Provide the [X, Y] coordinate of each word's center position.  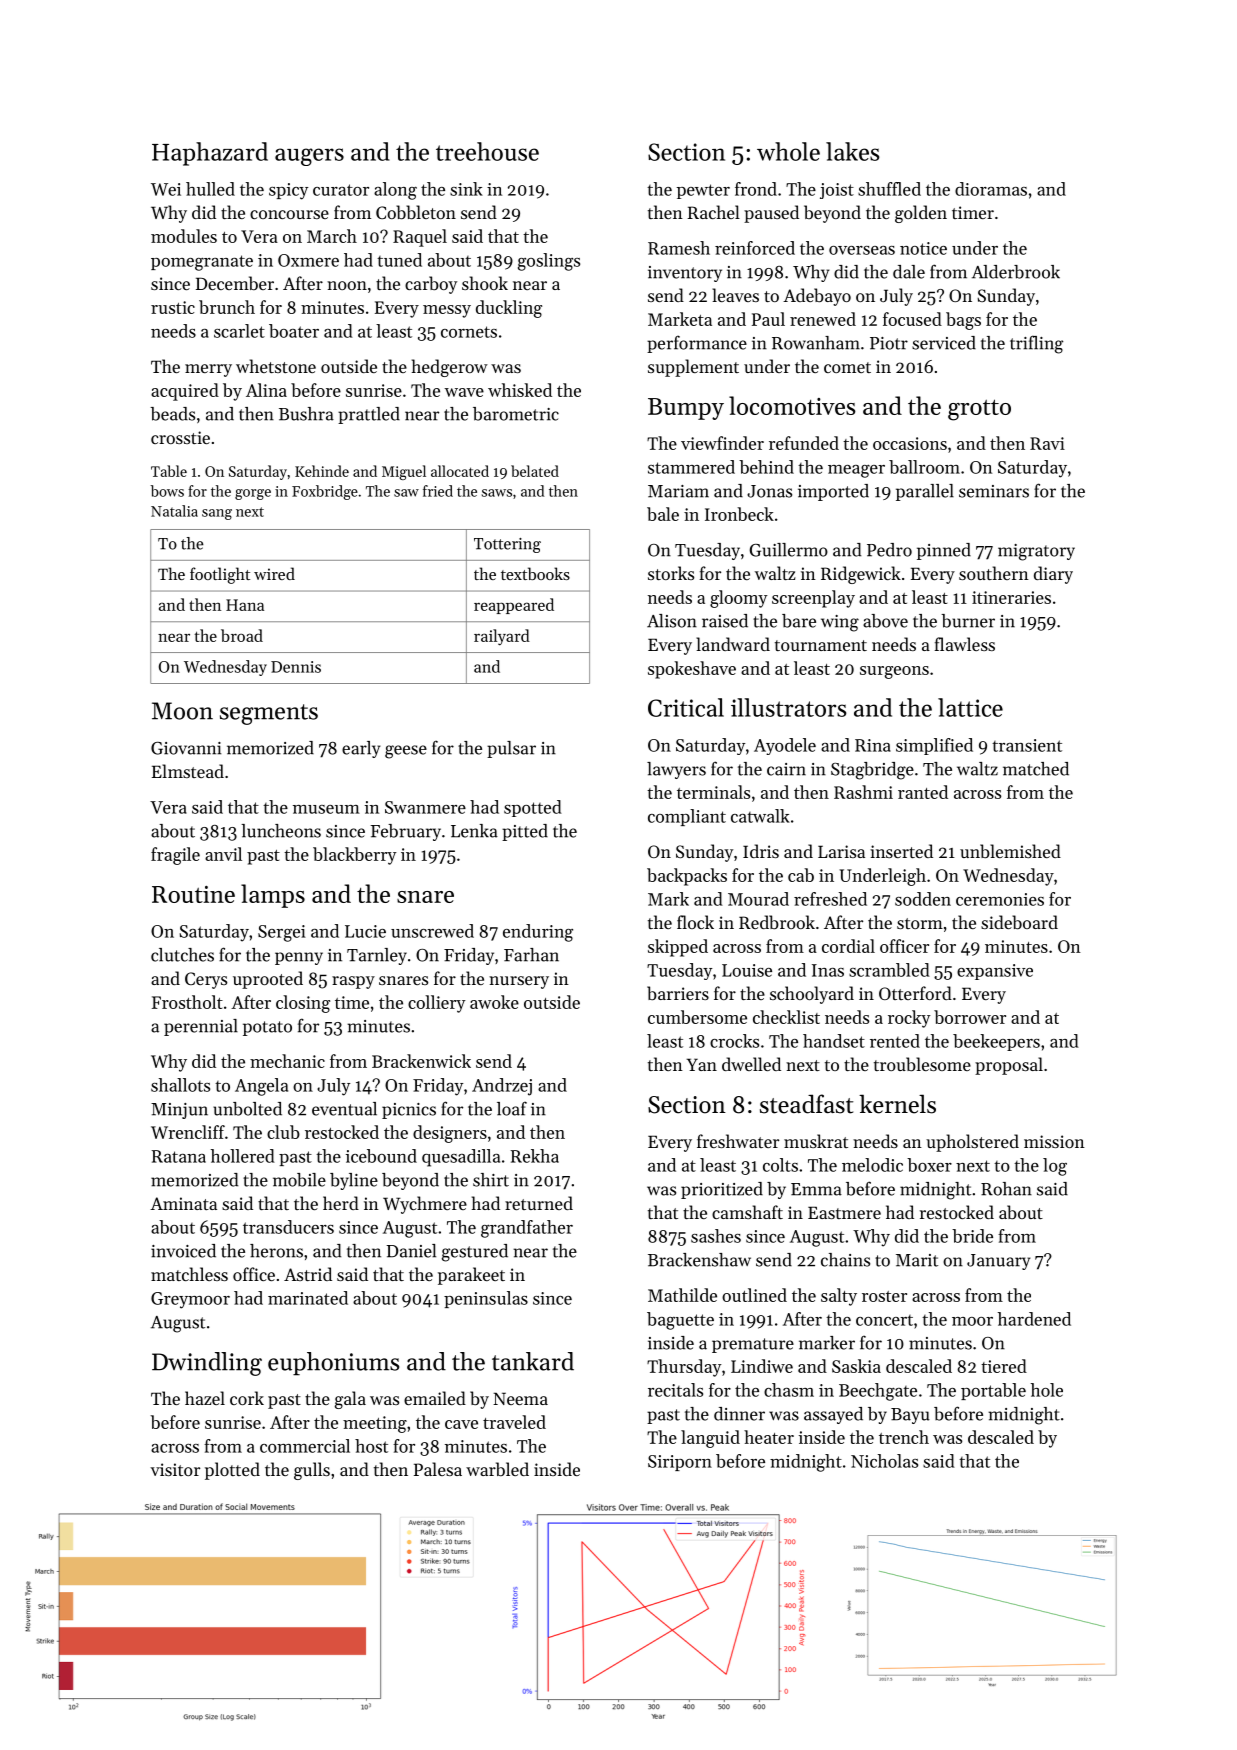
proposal [1009, 1066]
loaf [512, 1108]
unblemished [1010, 851]
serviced [944, 343]
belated [535, 471]
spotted [533, 808]
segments [269, 714]
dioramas [991, 189]
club [283, 1132]
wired [274, 573]
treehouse [487, 151]
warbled [497, 1469]
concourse [289, 214]
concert [884, 1320]
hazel [205, 1398]
